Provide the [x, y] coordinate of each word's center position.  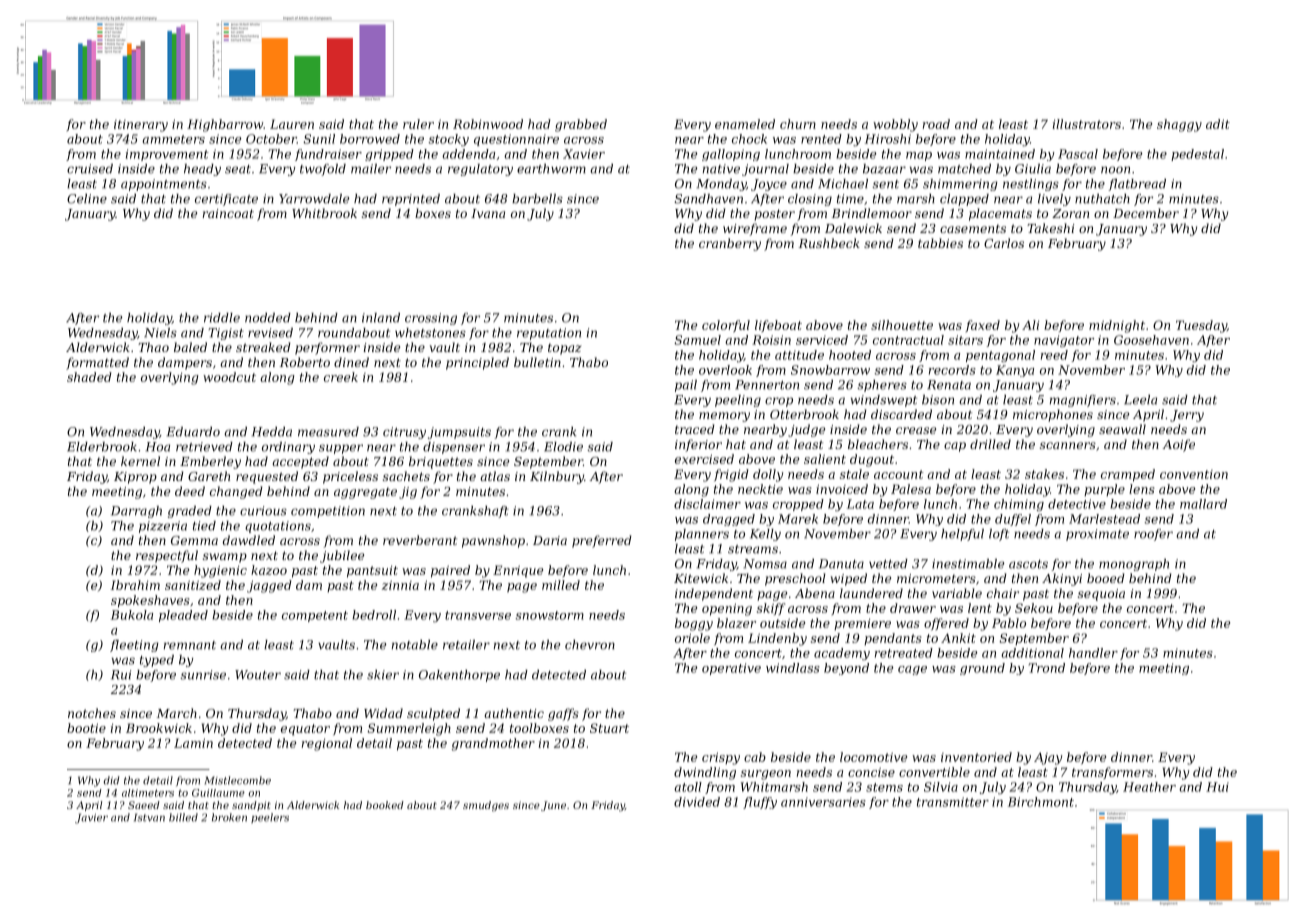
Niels [160, 333]
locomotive [873, 757]
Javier [91, 818]
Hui [1217, 787]
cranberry [730, 244]
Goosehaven [1151, 340]
